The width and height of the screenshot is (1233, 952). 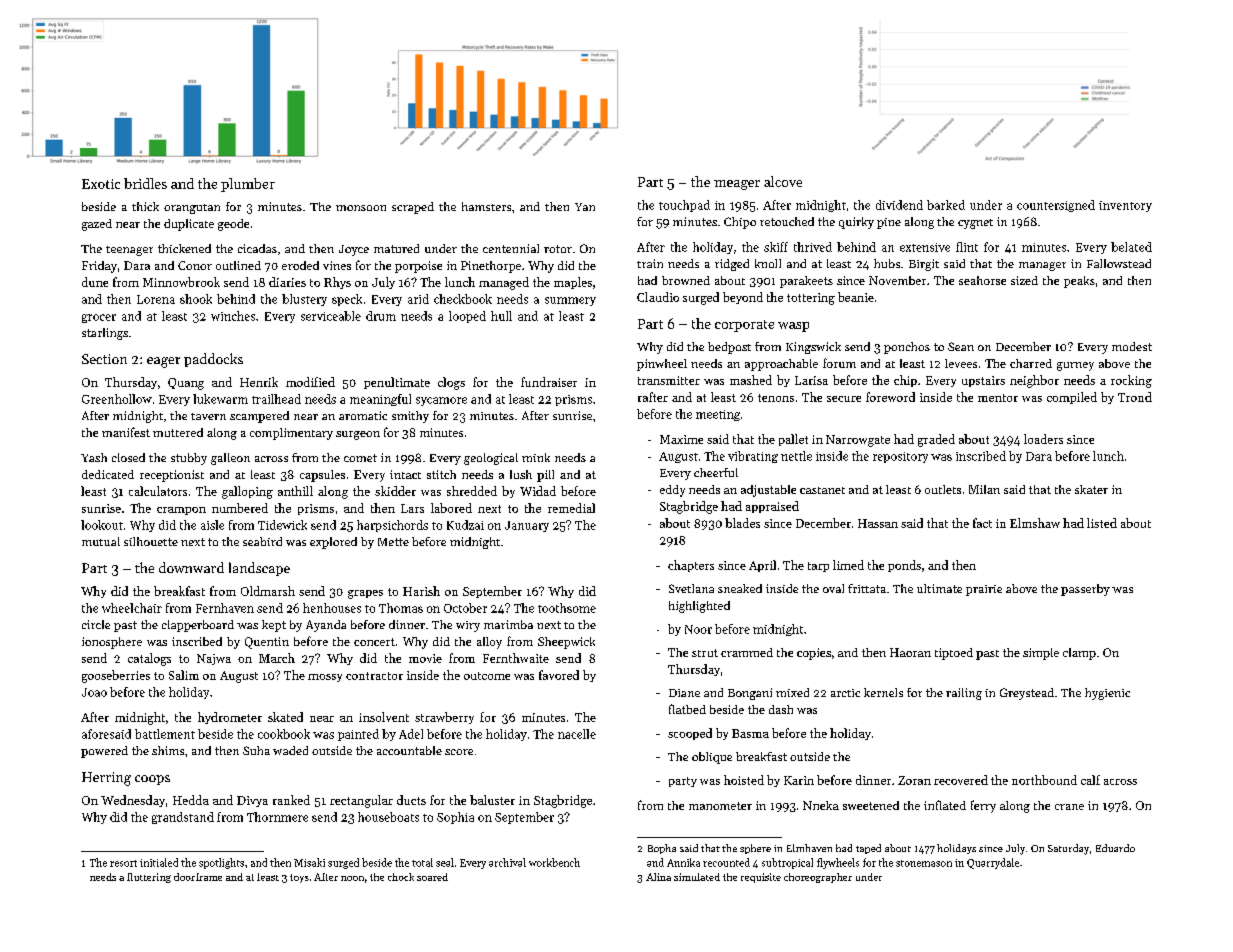 What do you see at coordinates (465, 525) in the screenshot?
I see `Kudzai` at bounding box center [465, 525].
